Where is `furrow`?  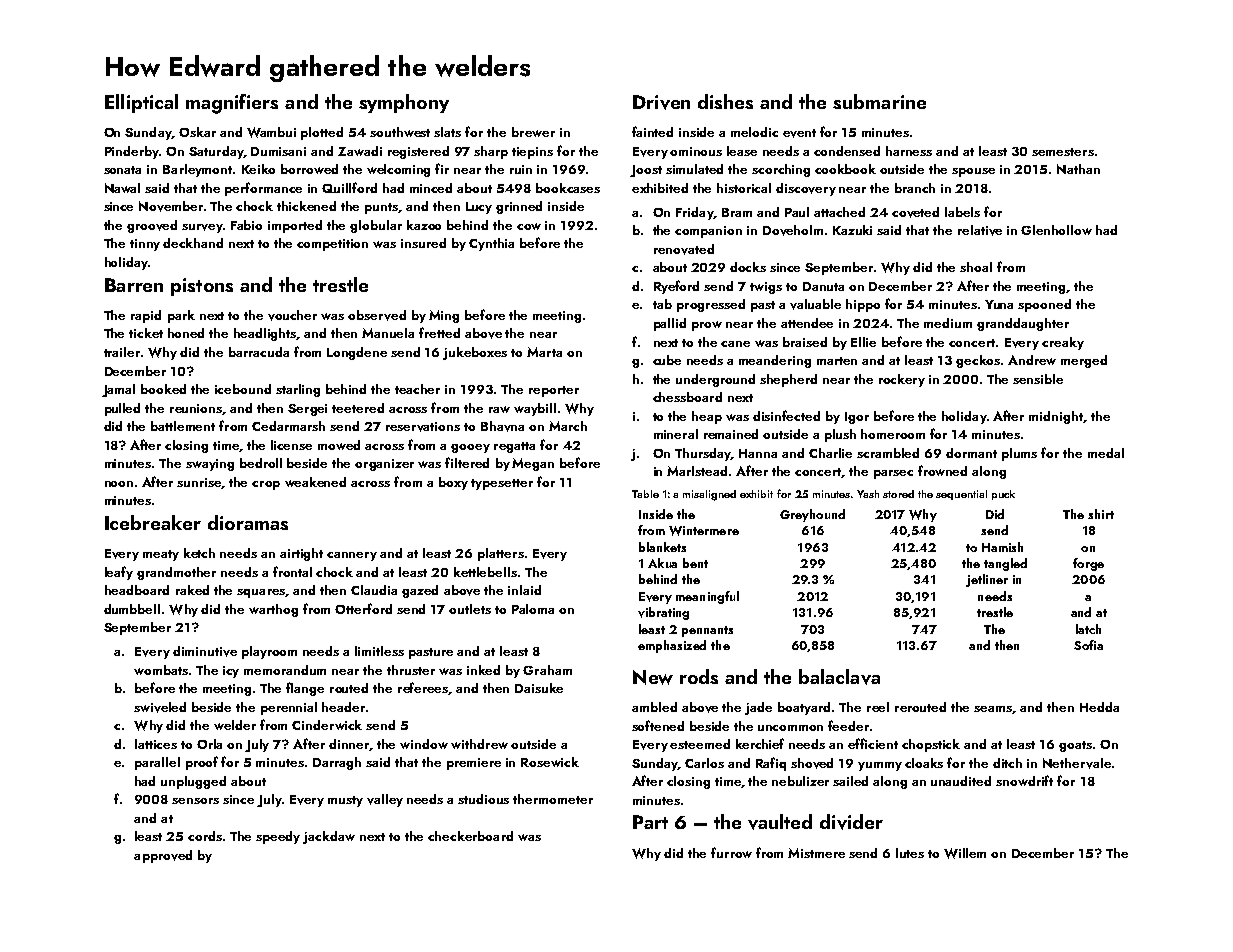
furrow is located at coordinates (731, 852).
